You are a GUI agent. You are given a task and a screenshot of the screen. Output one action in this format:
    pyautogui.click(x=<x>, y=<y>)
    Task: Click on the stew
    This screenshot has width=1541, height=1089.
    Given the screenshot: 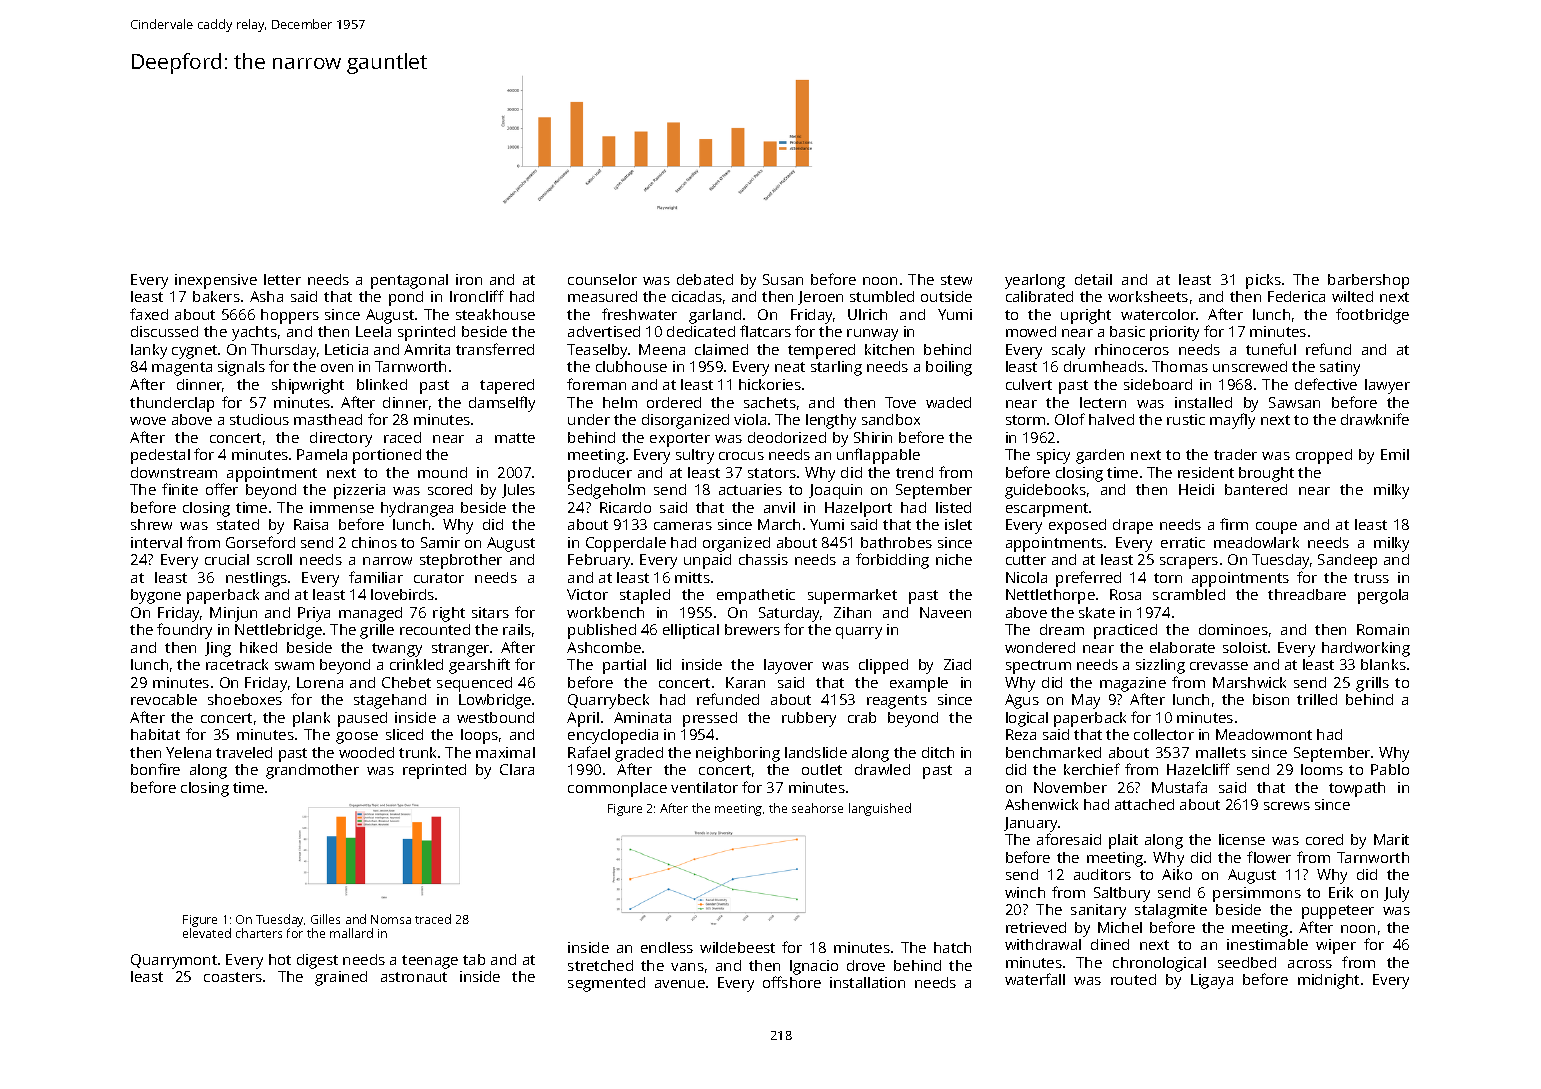 What is the action you would take?
    pyautogui.click(x=956, y=280)
